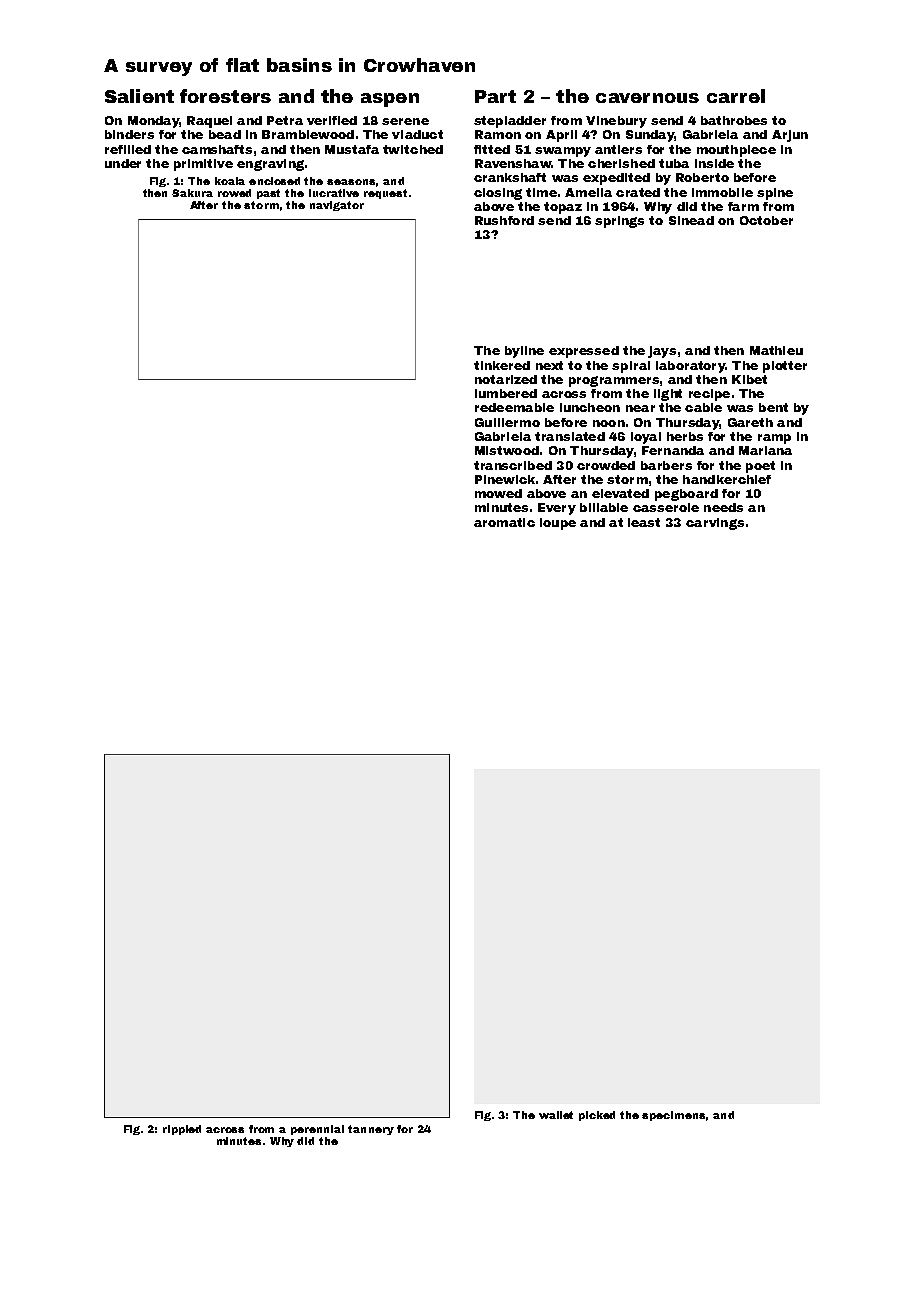 This image has width=924, height=1308. I want to click on specimens, so click(673, 1116).
